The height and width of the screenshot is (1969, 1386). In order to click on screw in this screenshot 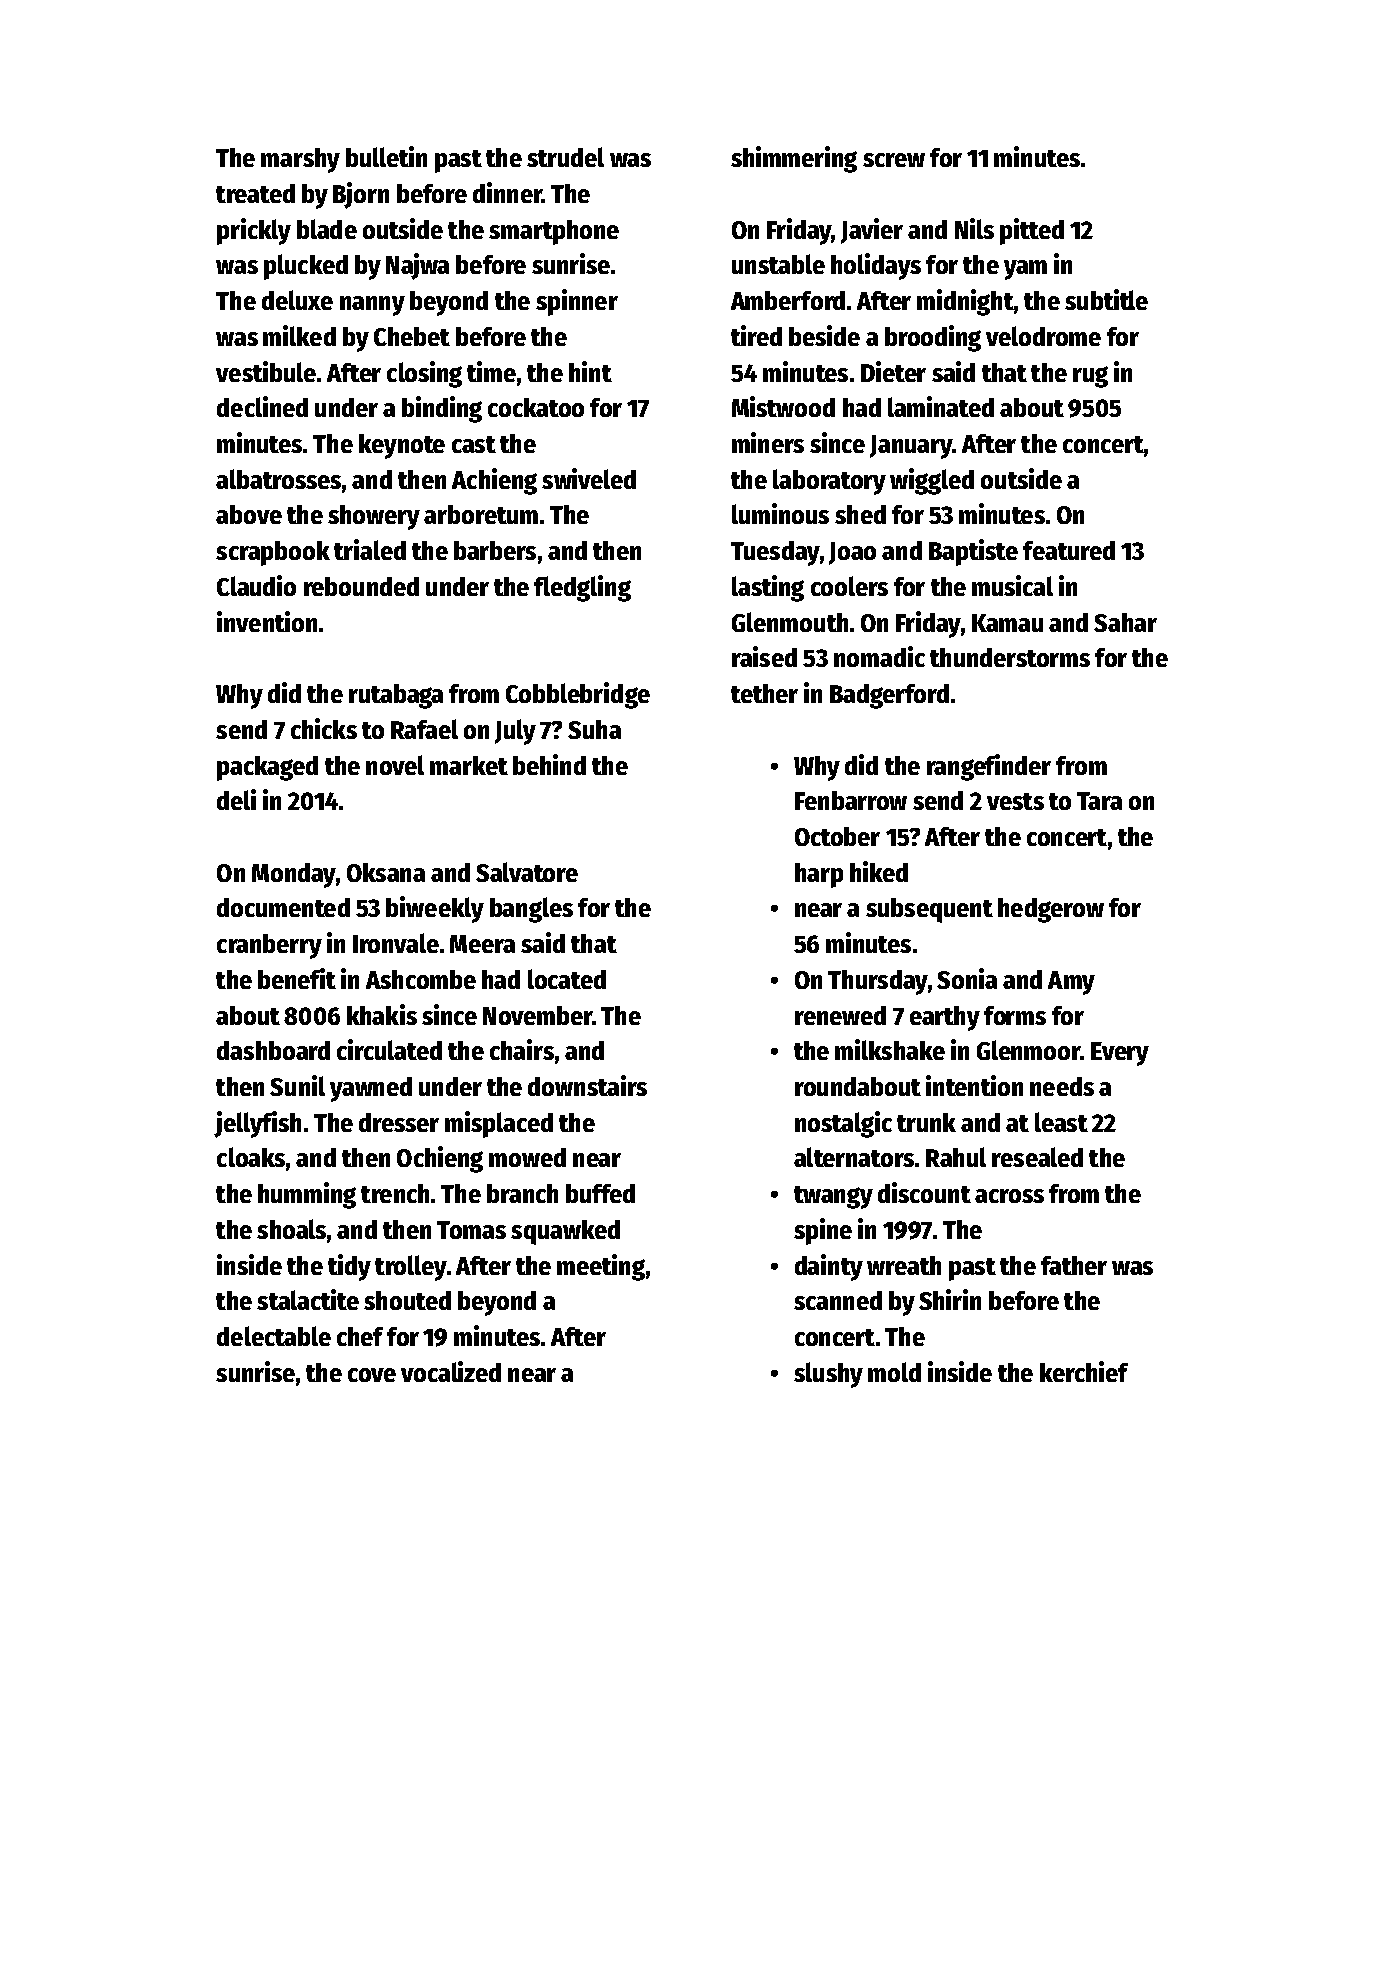, I will do `click(894, 160)`.
